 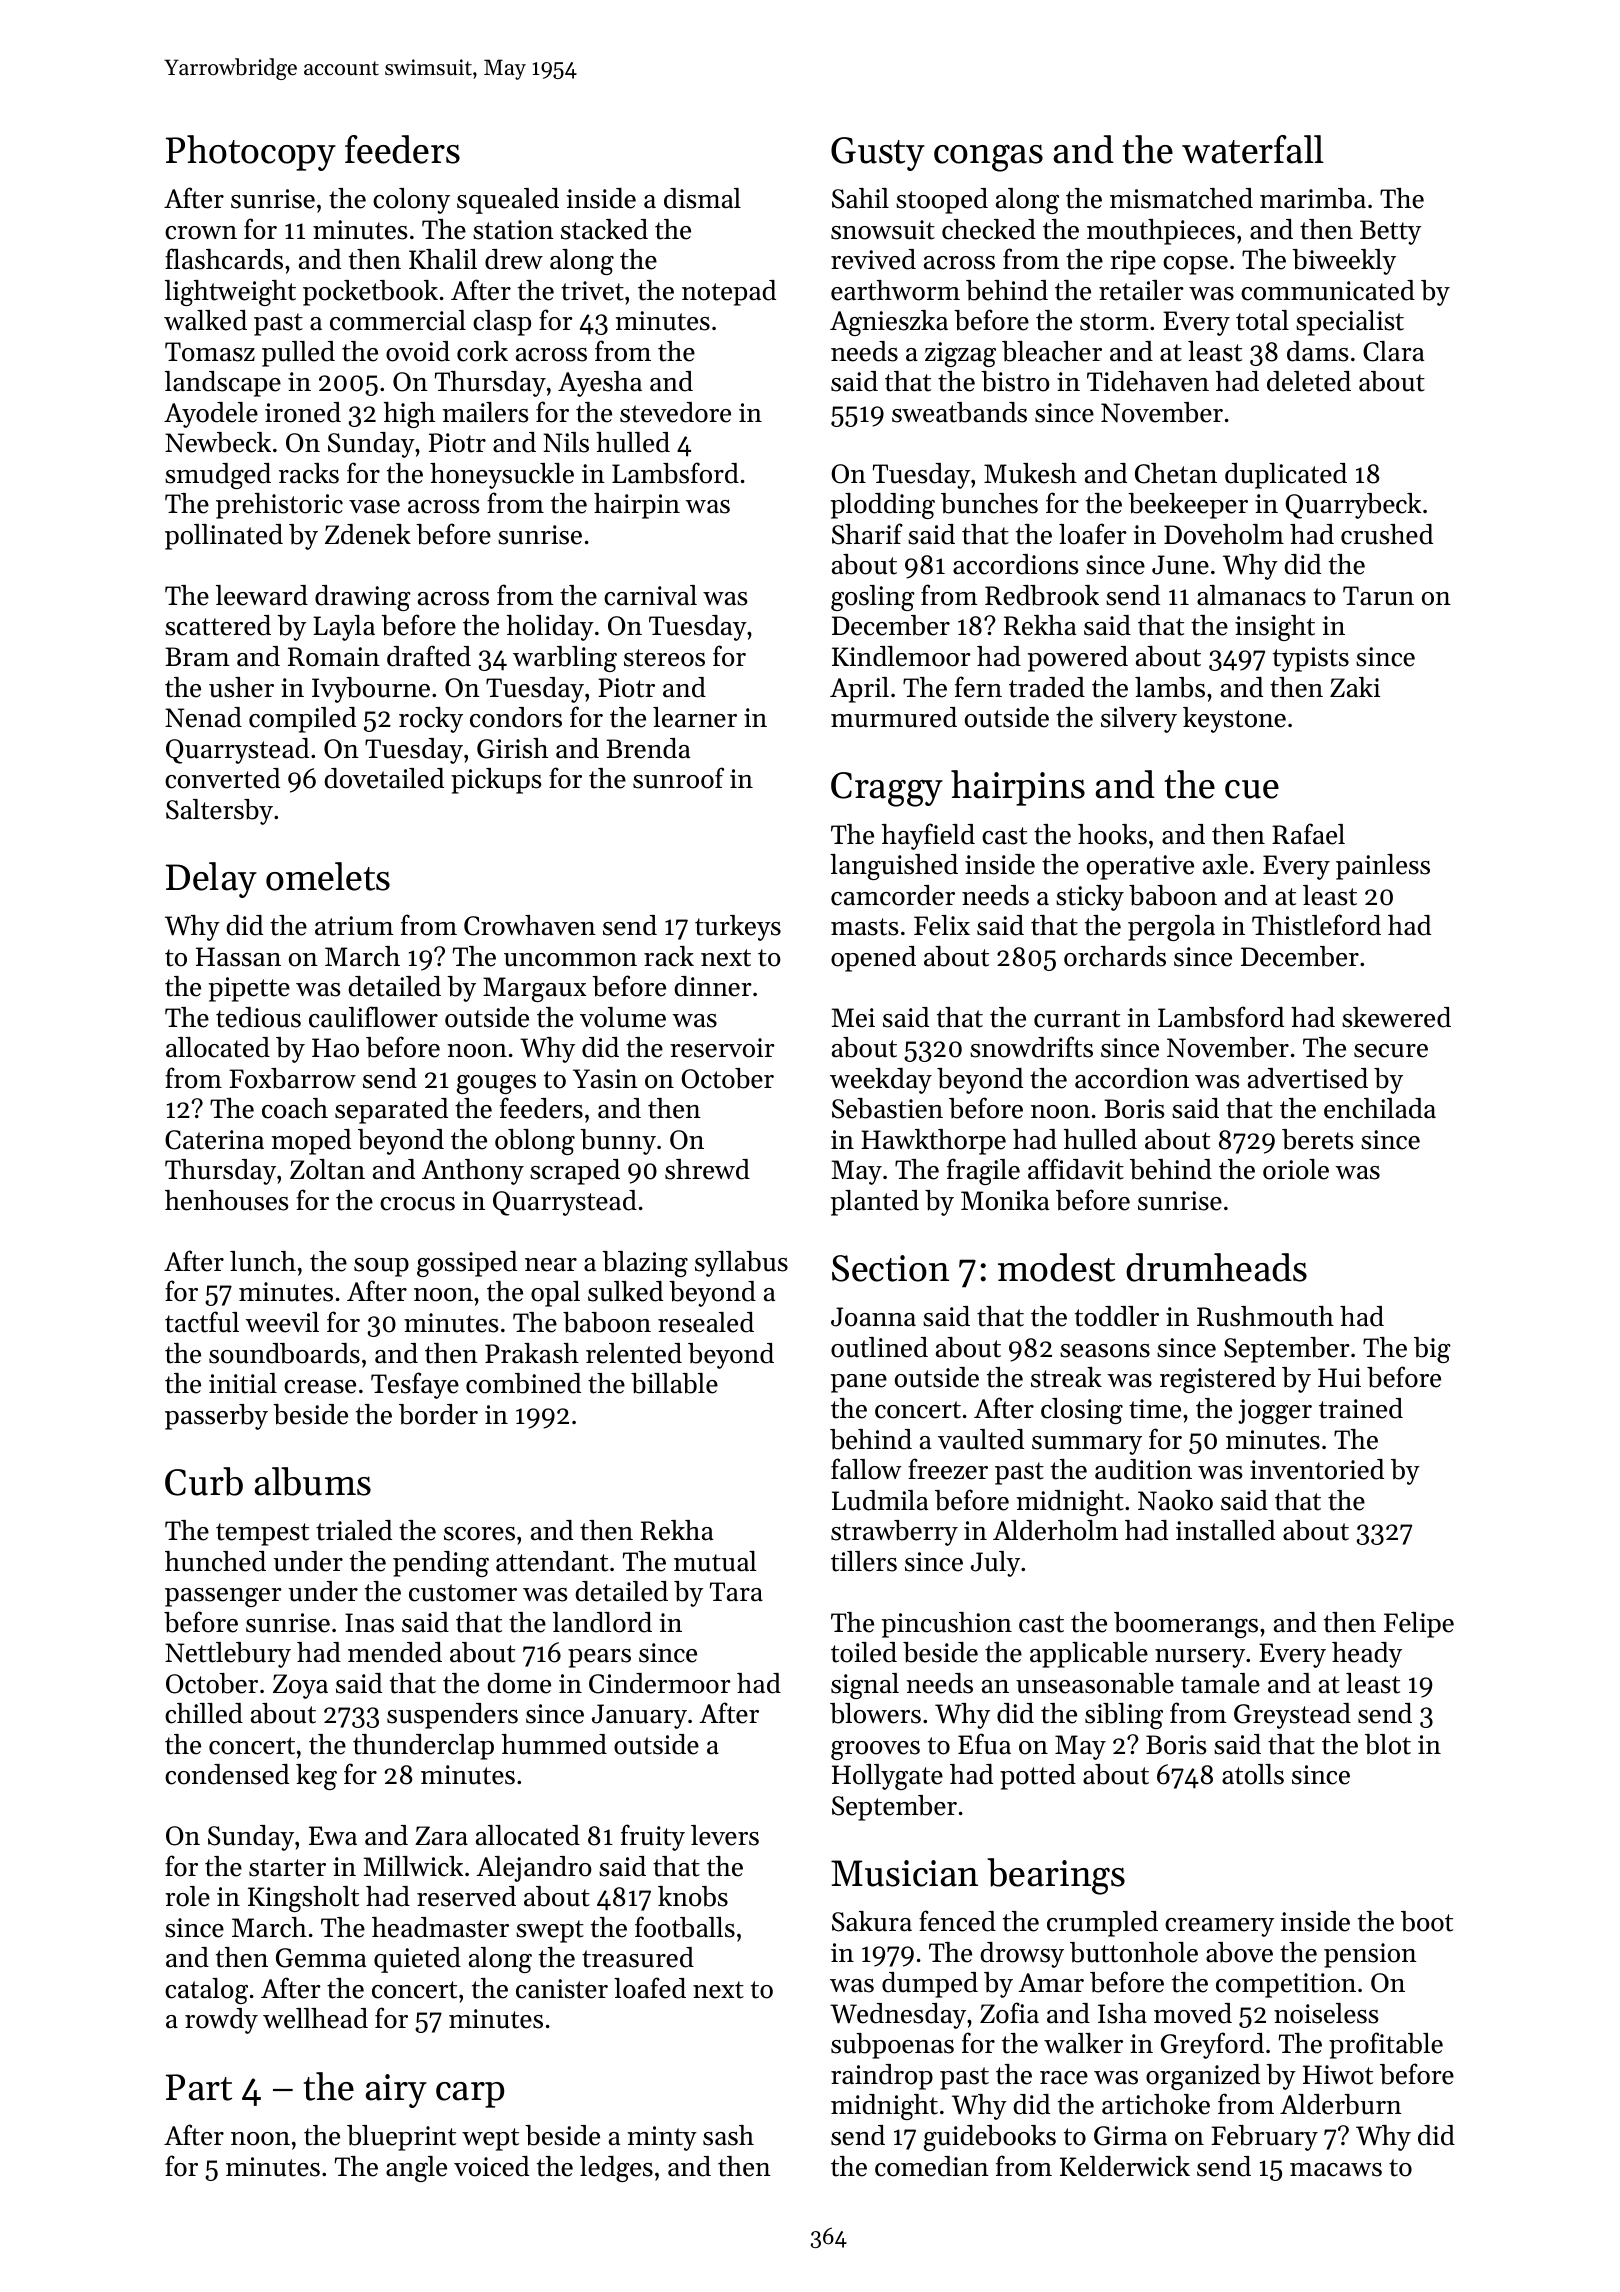 What do you see at coordinates (1390, 232) in the image?
I see `Betty` at bounding box center [1390, 232].
